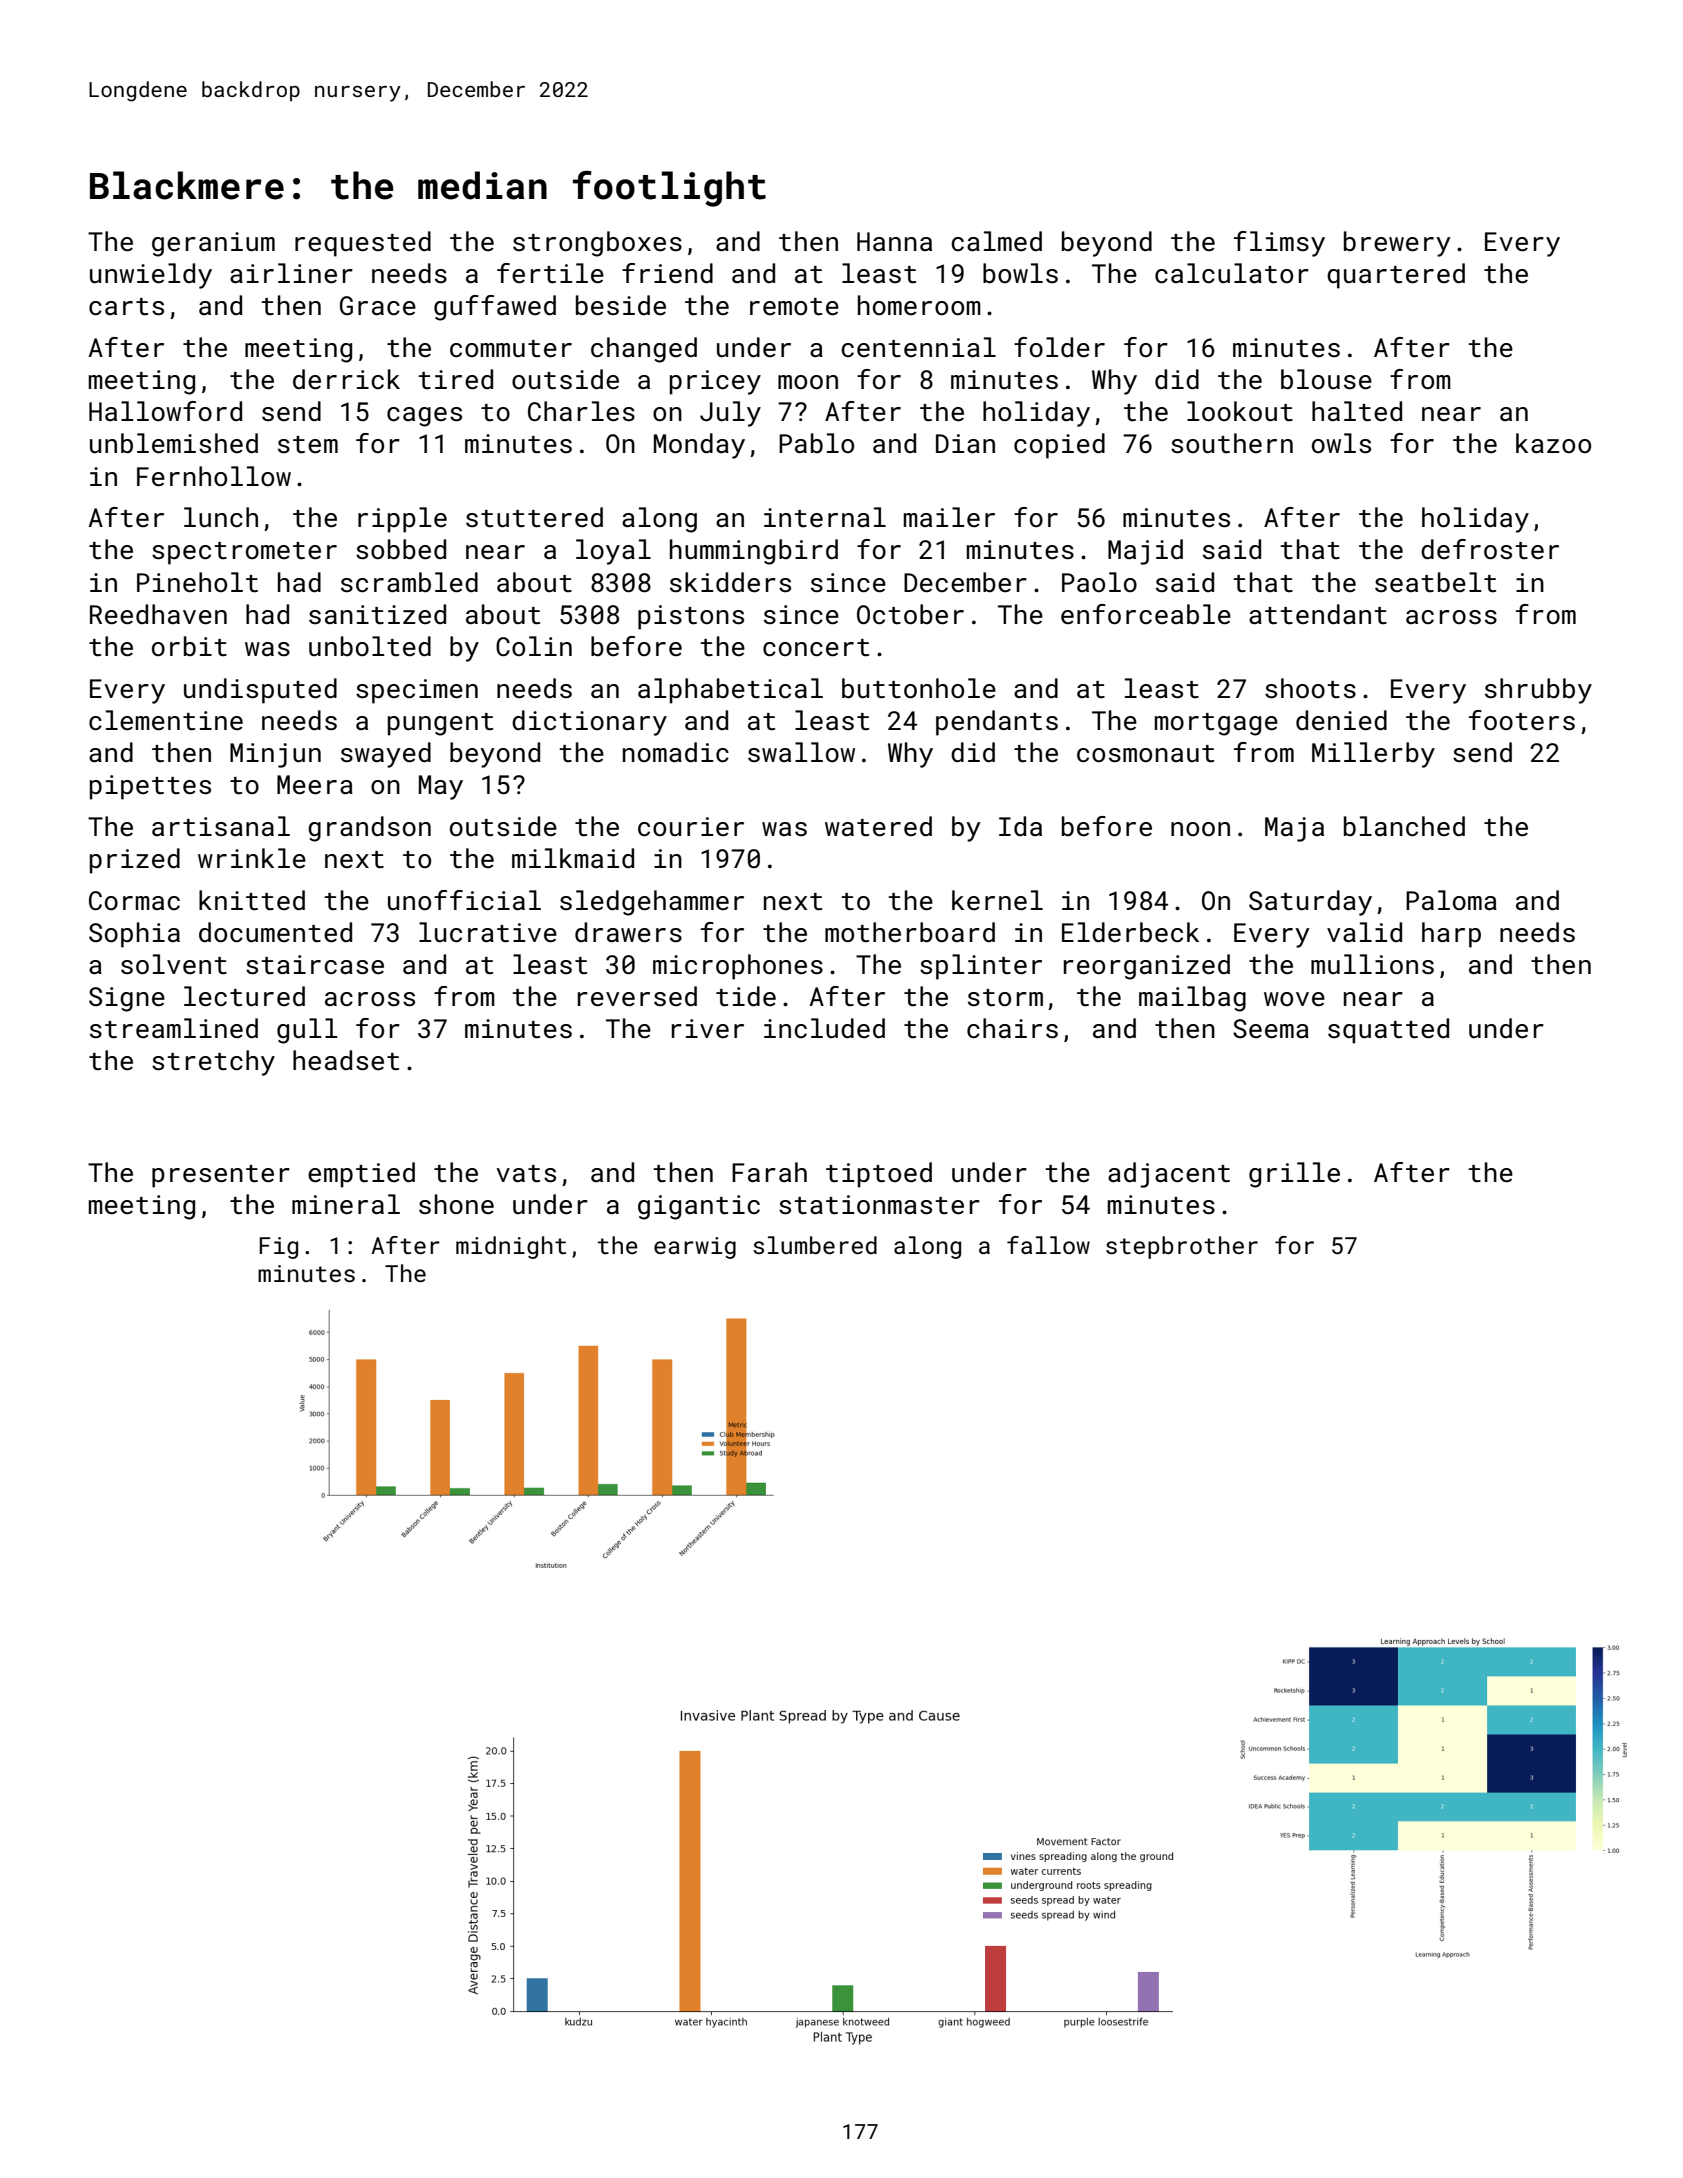 Image resolution: width=1683 pixels, height=2178 pixels. What do you see at coordinates (1012, 1028) in the document?
I see `chairs` at bounding box center [1012, 1028].
